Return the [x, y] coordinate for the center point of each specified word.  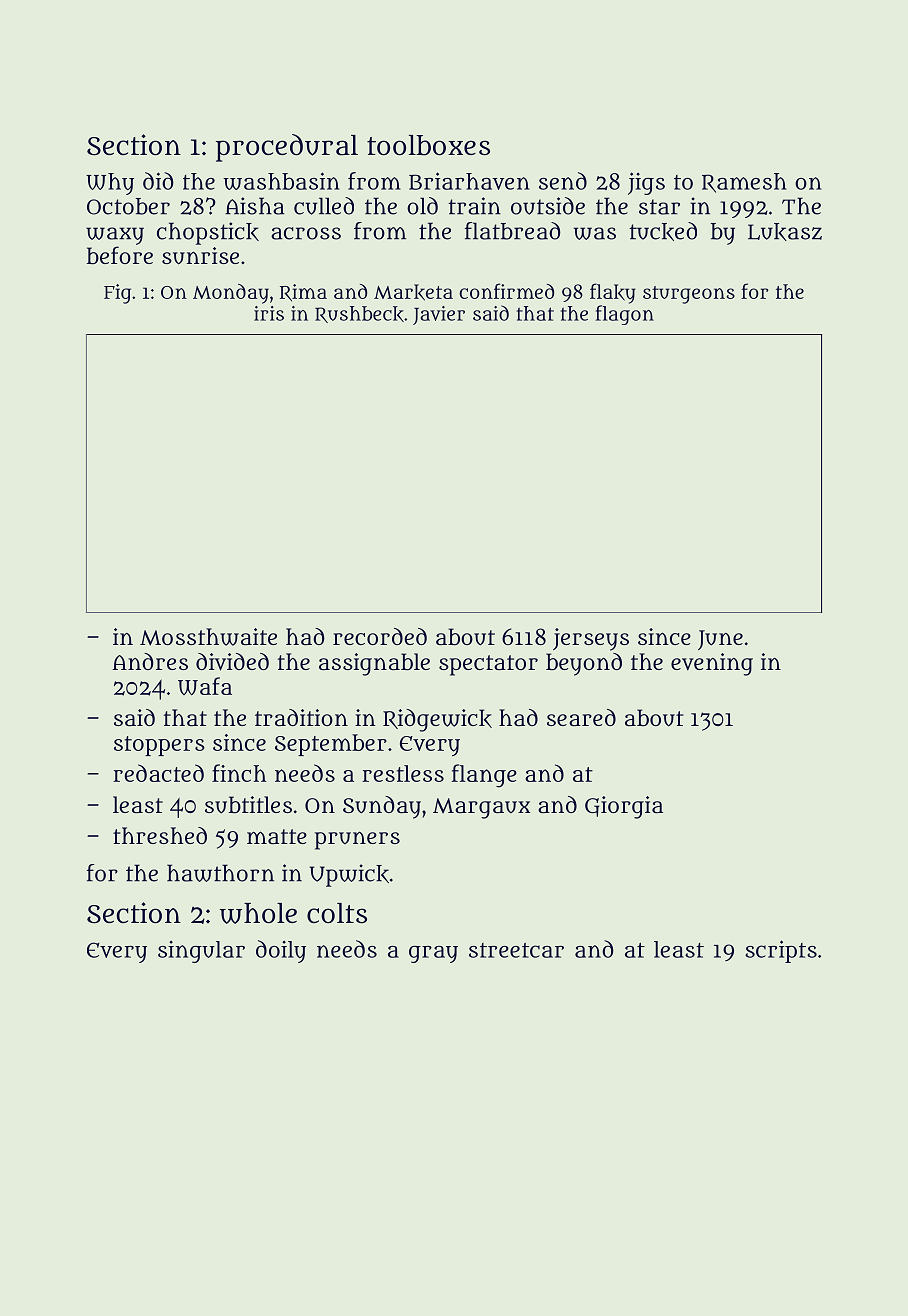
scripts [781, 951]
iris [269, 313]
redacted [158, 773]
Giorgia [624, 807]
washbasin [281, 181]
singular [201, 952]
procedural [287, 148]
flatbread [513, 231]
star [659, 207]
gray [433, 954]
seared [581, 717]
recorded [380, 636]
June [720, 640]
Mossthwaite [208, 637]
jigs [646, 183]
